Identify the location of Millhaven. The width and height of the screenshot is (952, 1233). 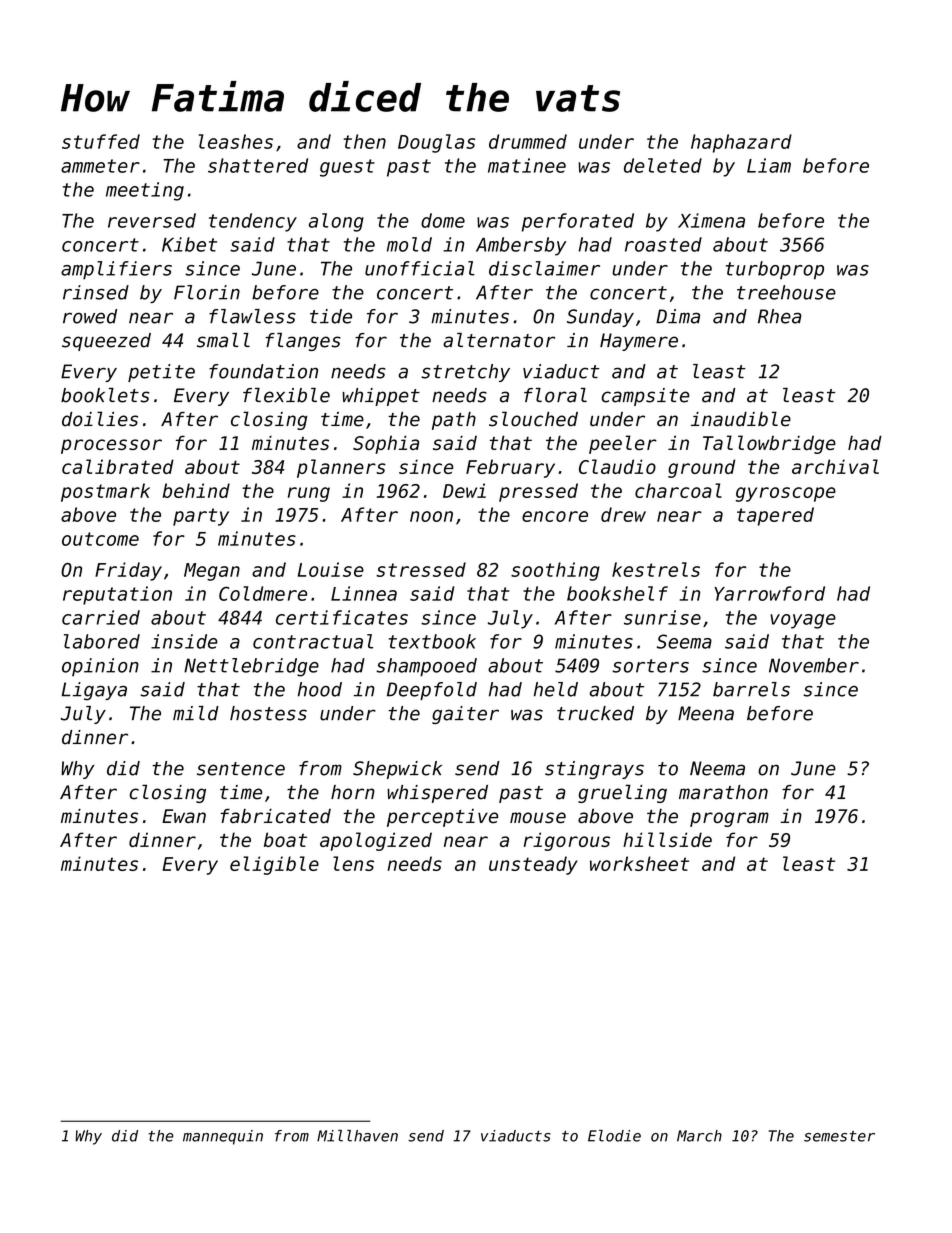
(357, 1136).
